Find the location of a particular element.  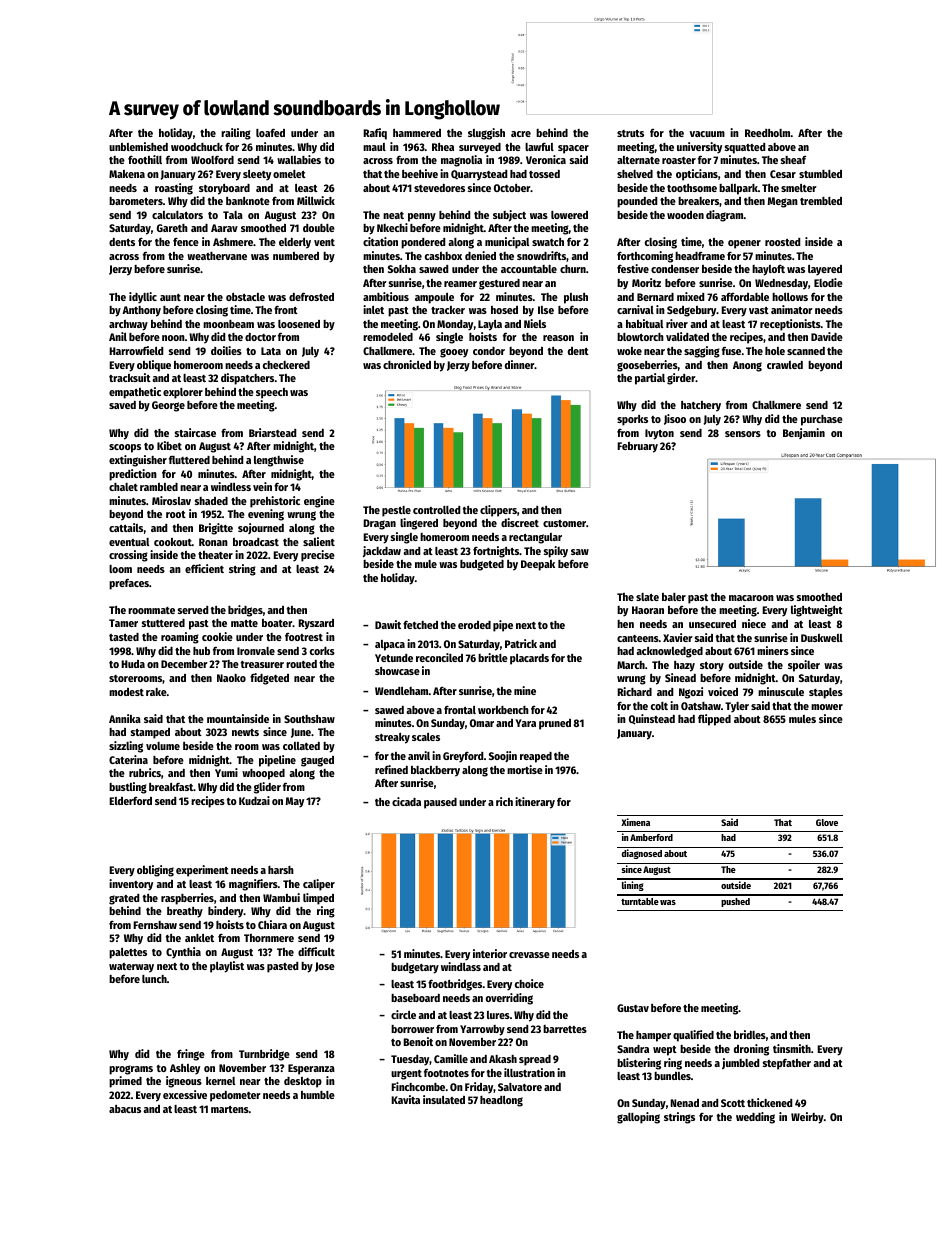

martens is located at coordinates (230, 1109).
